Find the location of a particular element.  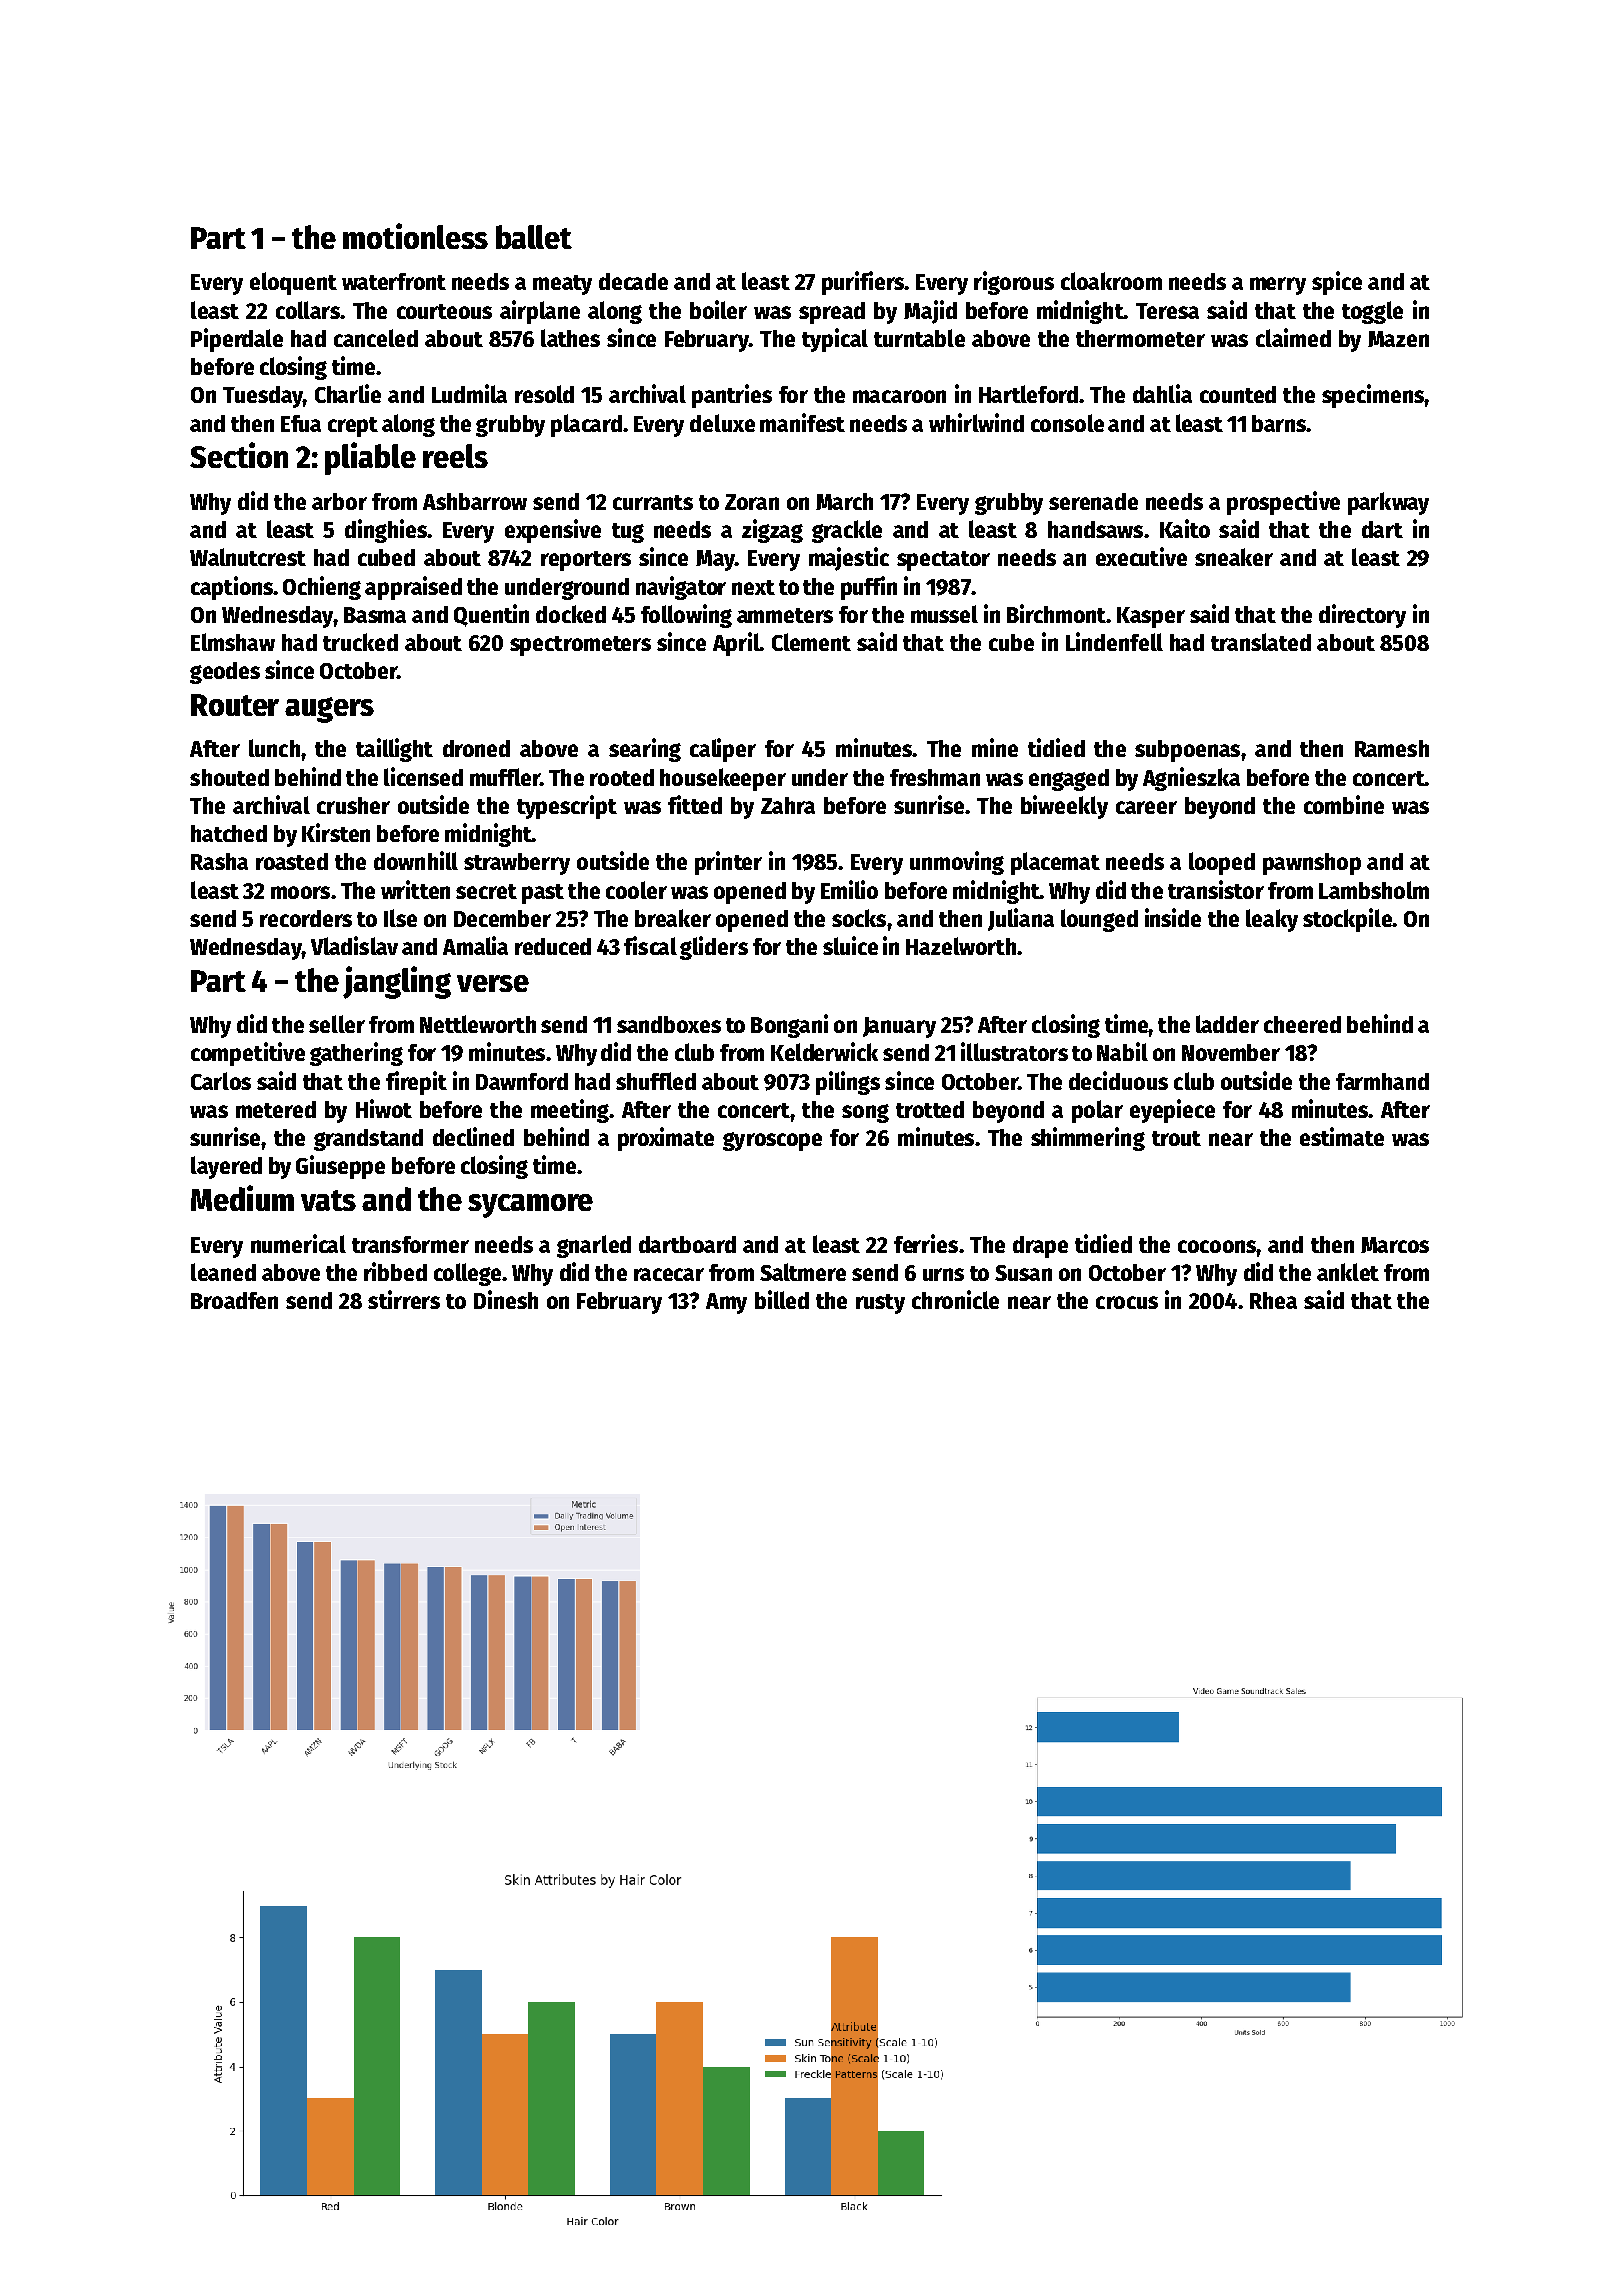

Nettleworth is located at coordinates (478, 1024).
